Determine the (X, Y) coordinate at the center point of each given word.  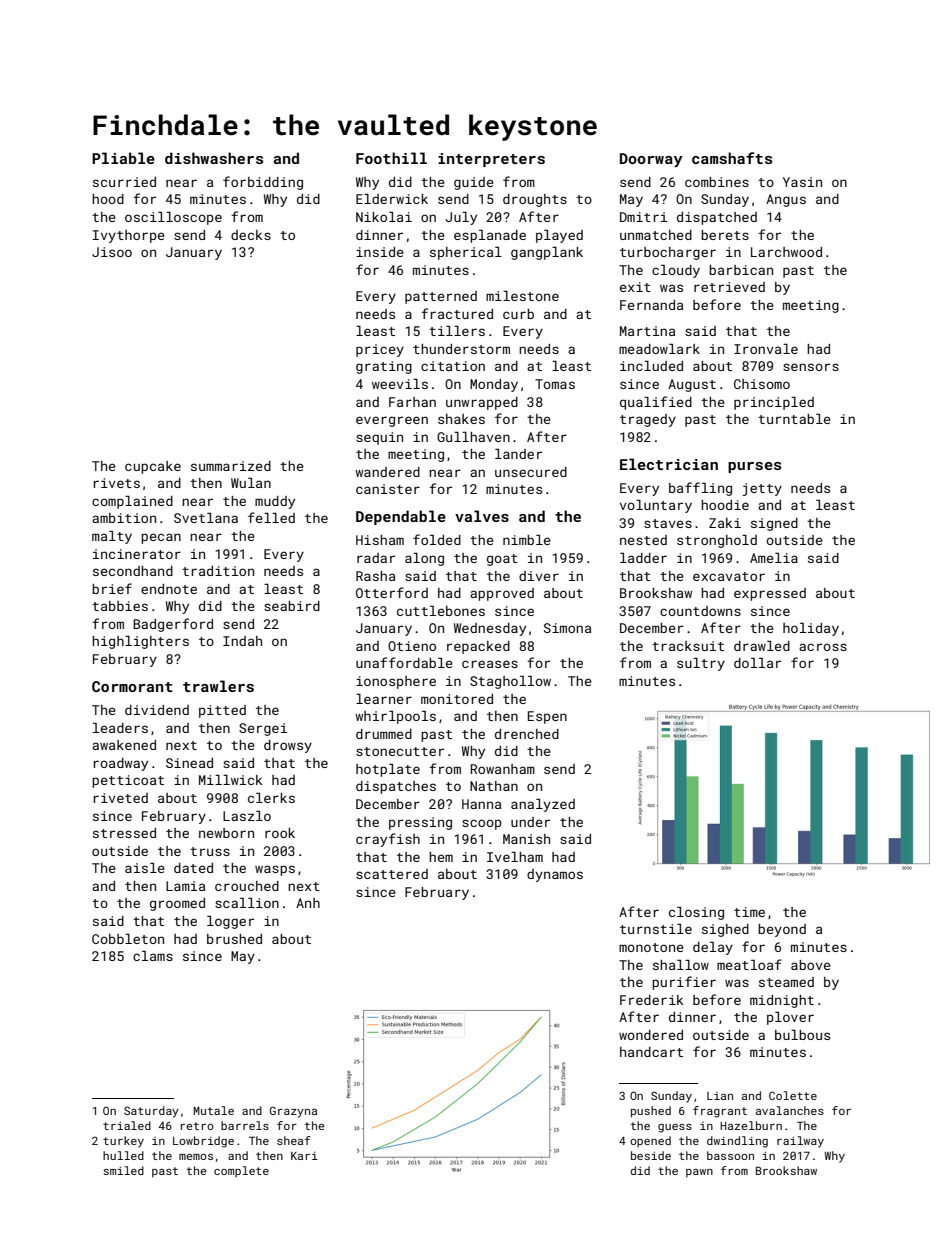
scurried (124, 182)
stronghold (717, 541)
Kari (304, 1156)
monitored (457, 699)
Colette (793, 1095)
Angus (786, 200)
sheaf (294, 1140)
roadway (121, 764)
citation (453, 366)
